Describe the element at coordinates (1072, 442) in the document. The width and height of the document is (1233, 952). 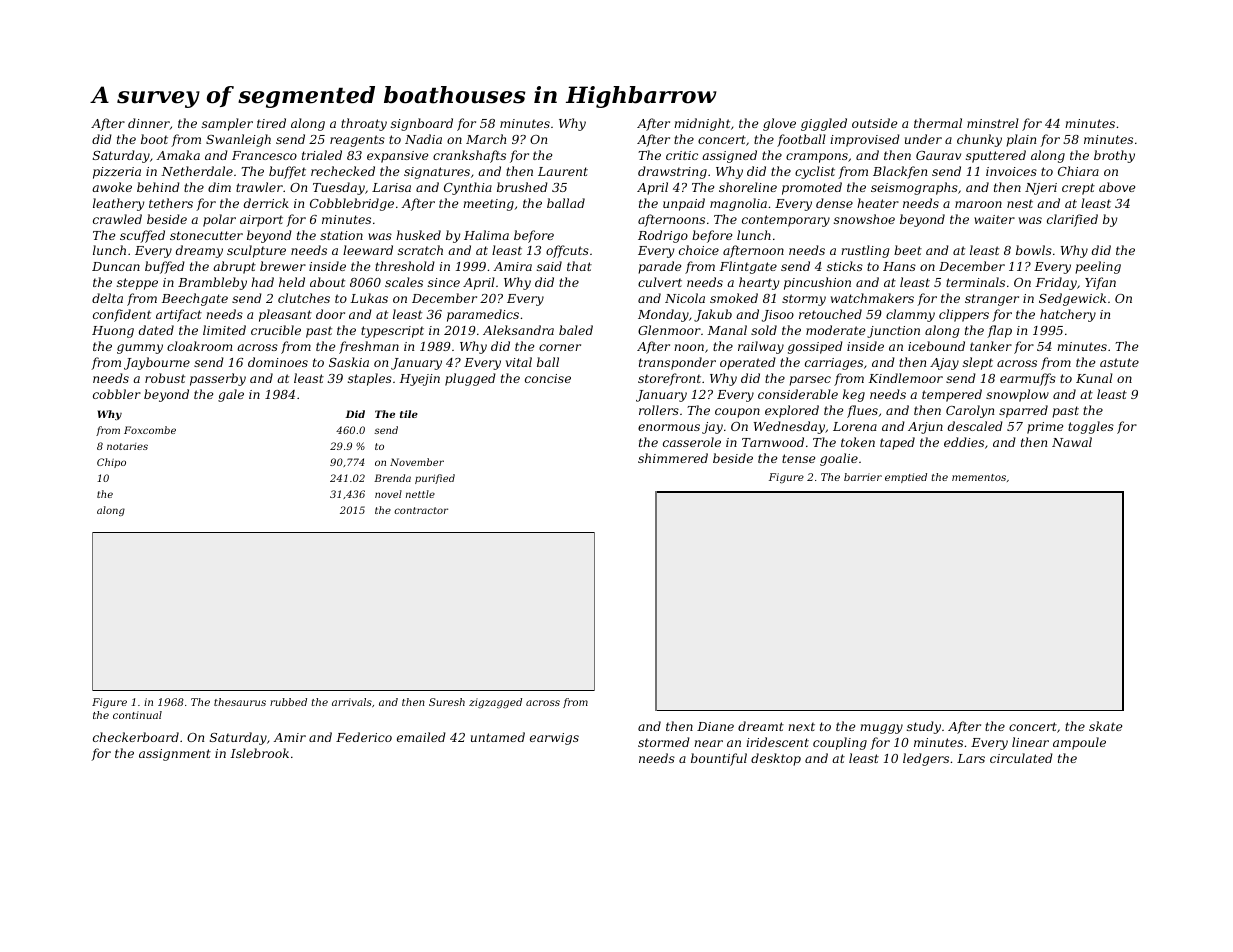
I see `Nawal` at that location.
